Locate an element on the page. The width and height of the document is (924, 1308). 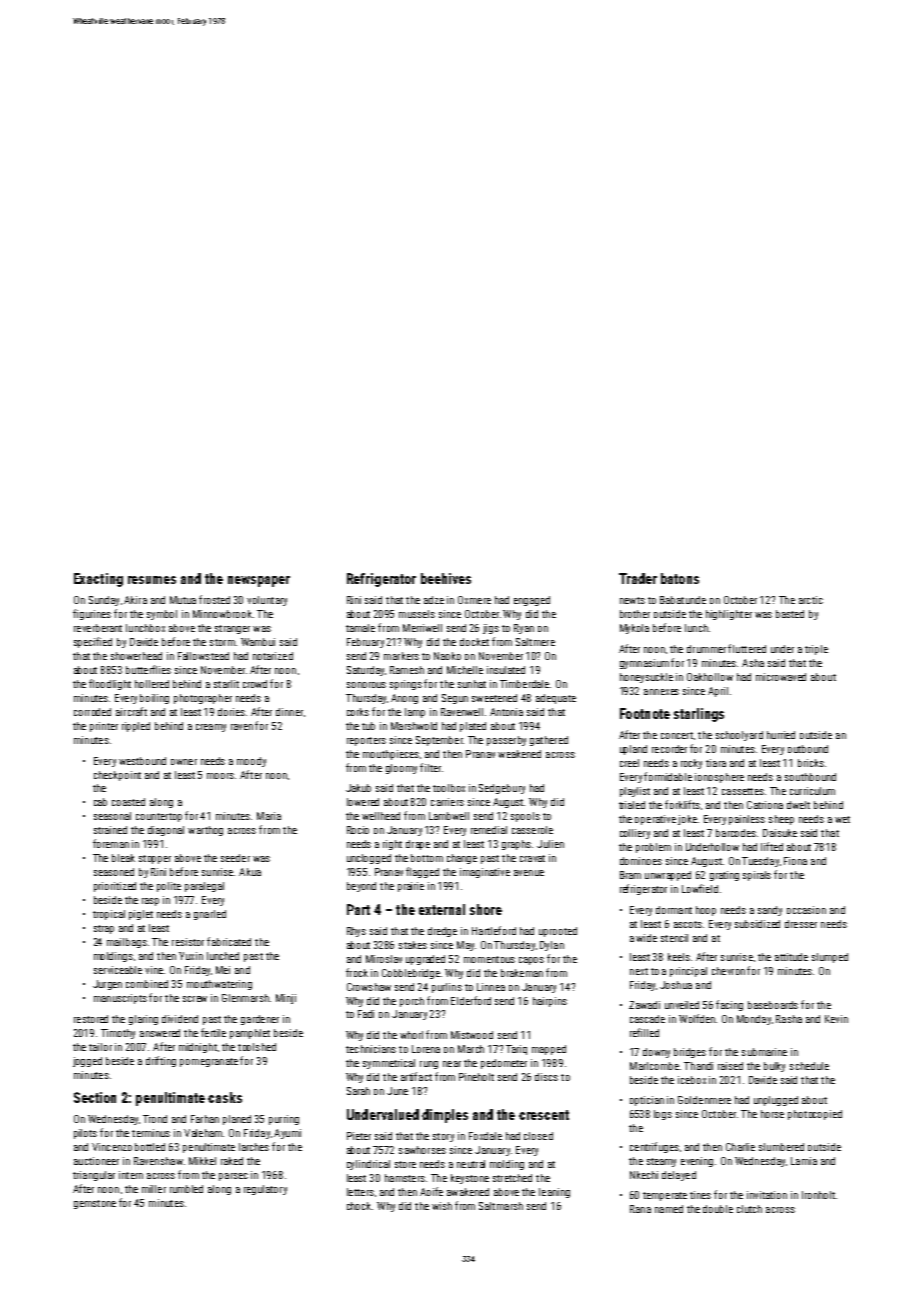
hurried is located at coordinates (781, 735).
